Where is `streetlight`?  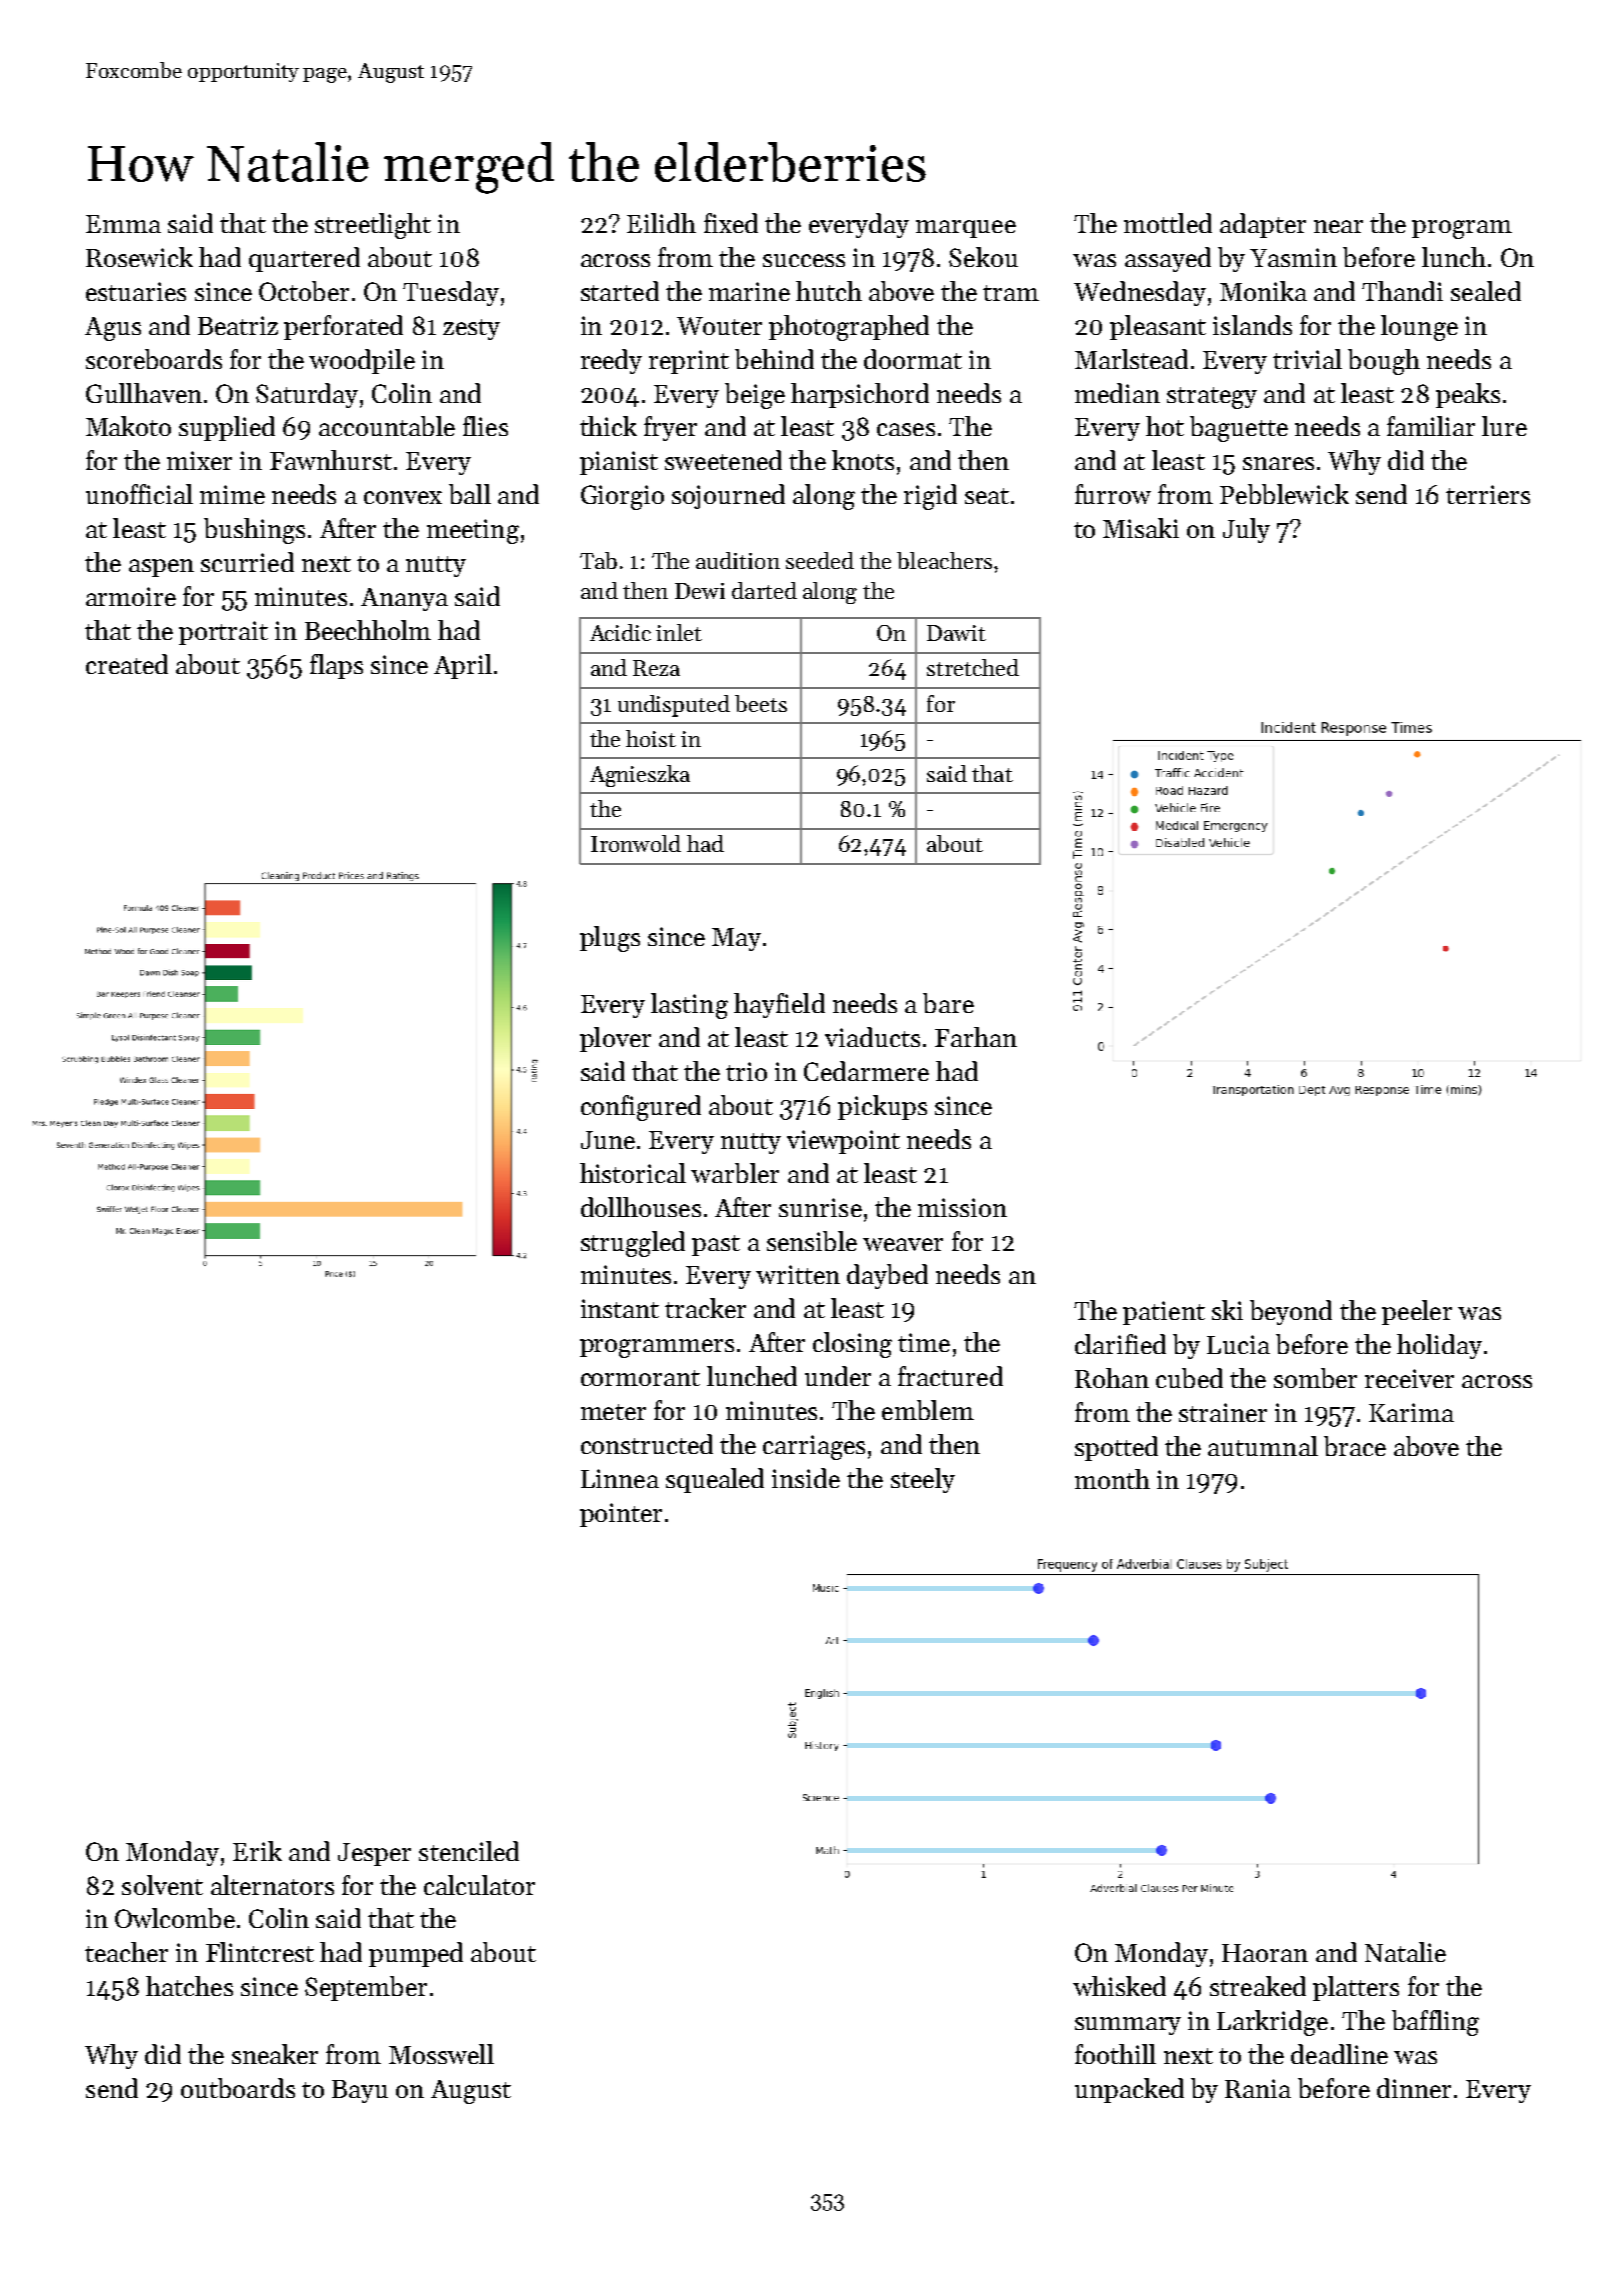 streetlight is located at coordinates (373, 226).
